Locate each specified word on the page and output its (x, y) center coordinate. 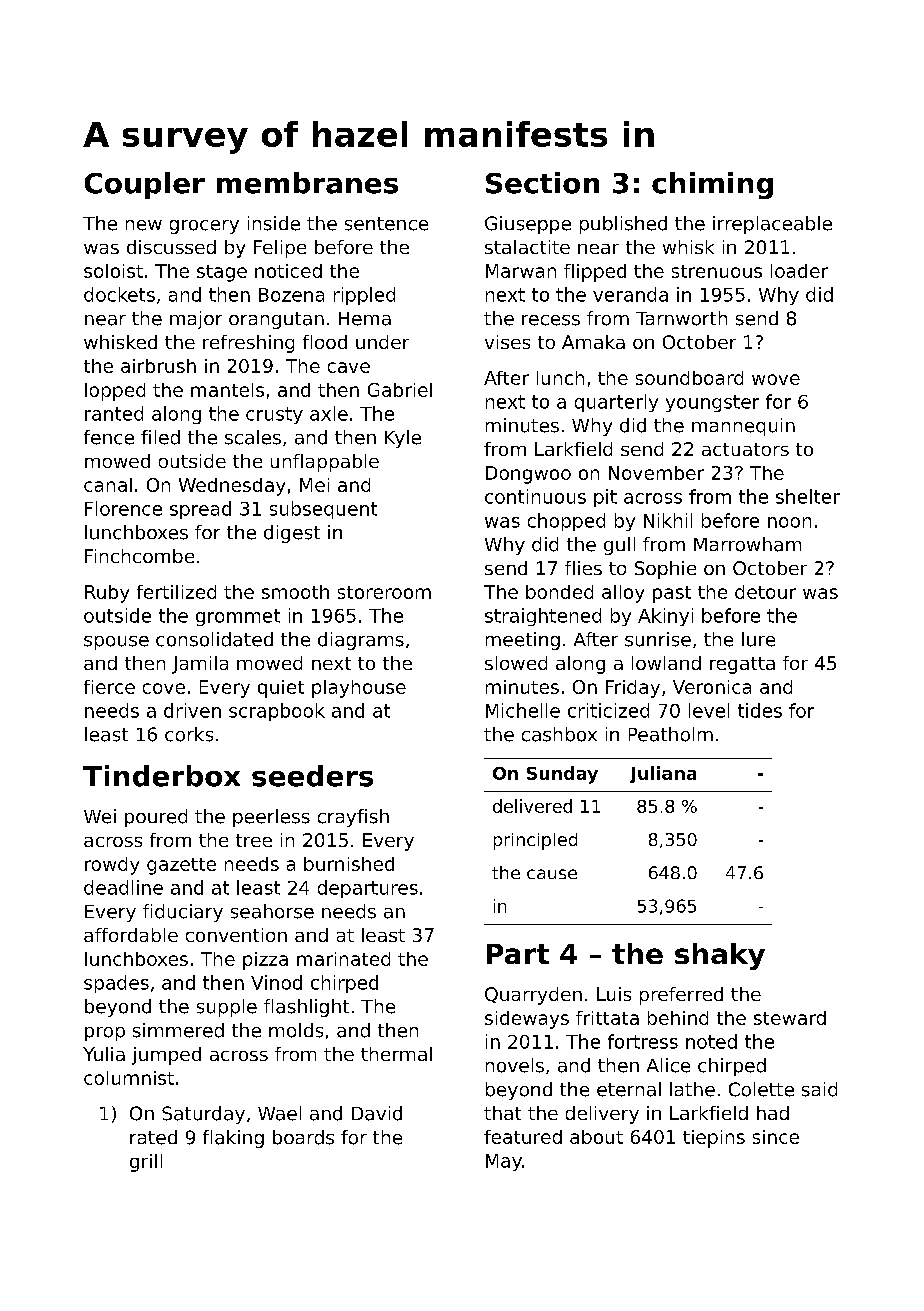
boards (303, 1137)
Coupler (145, 185)
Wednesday (232, 487)
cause (552, 874)
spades (116, 984)
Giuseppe (528, 225)
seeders (312, 776)
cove (164, 688)
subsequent (323, 510)
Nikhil (668, 520)
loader (799, 271)
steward (790, 1018)
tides (760, 710)
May (504, 1162)
